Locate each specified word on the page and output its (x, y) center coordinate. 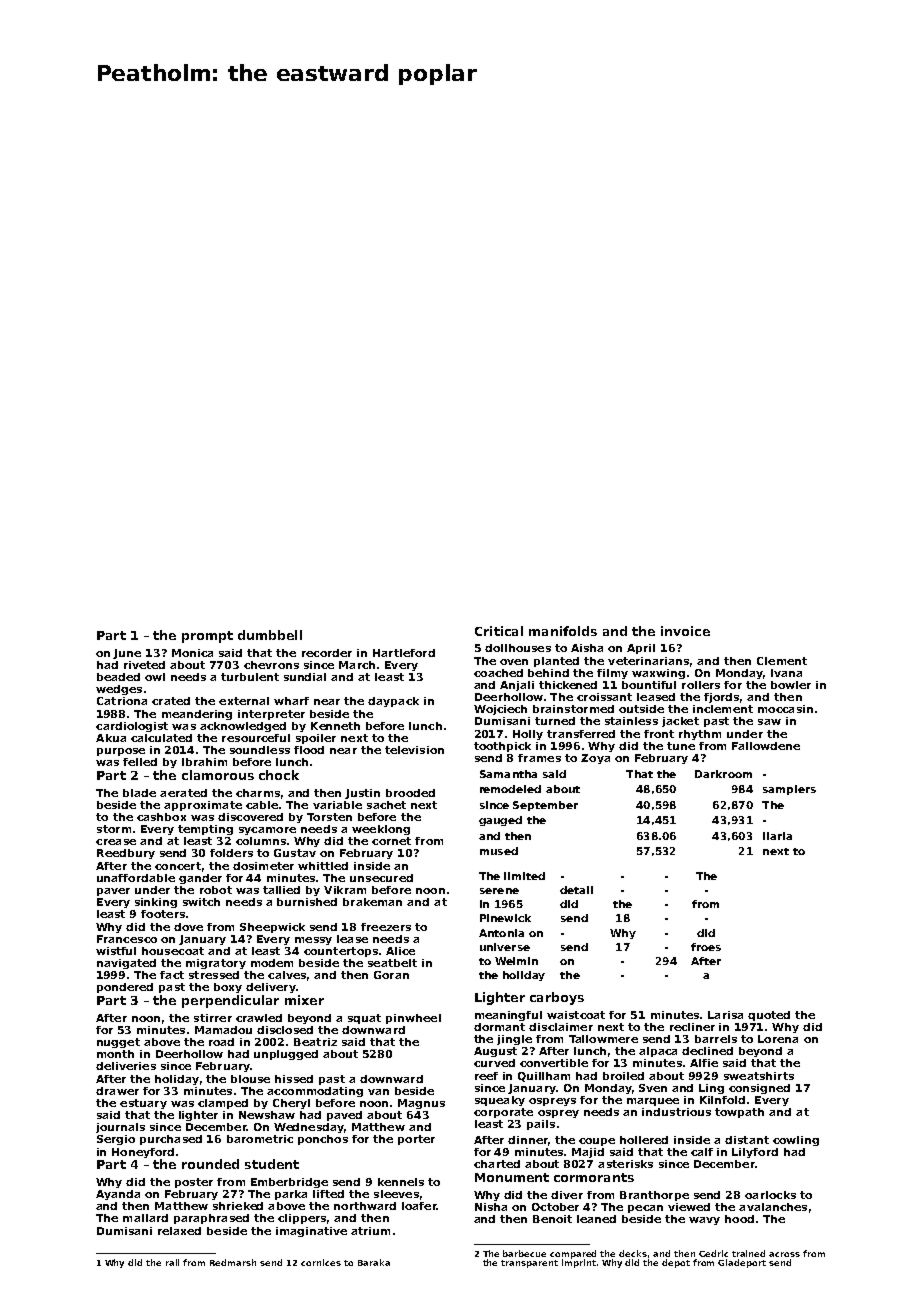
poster (194, 1183)
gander (200, 879)
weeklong (381, 830)
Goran (391, 975)
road (221, 1042)
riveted (144, 665)
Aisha (587, 648)
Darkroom (723, 774)
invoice (685, 631)
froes (706, 947)
